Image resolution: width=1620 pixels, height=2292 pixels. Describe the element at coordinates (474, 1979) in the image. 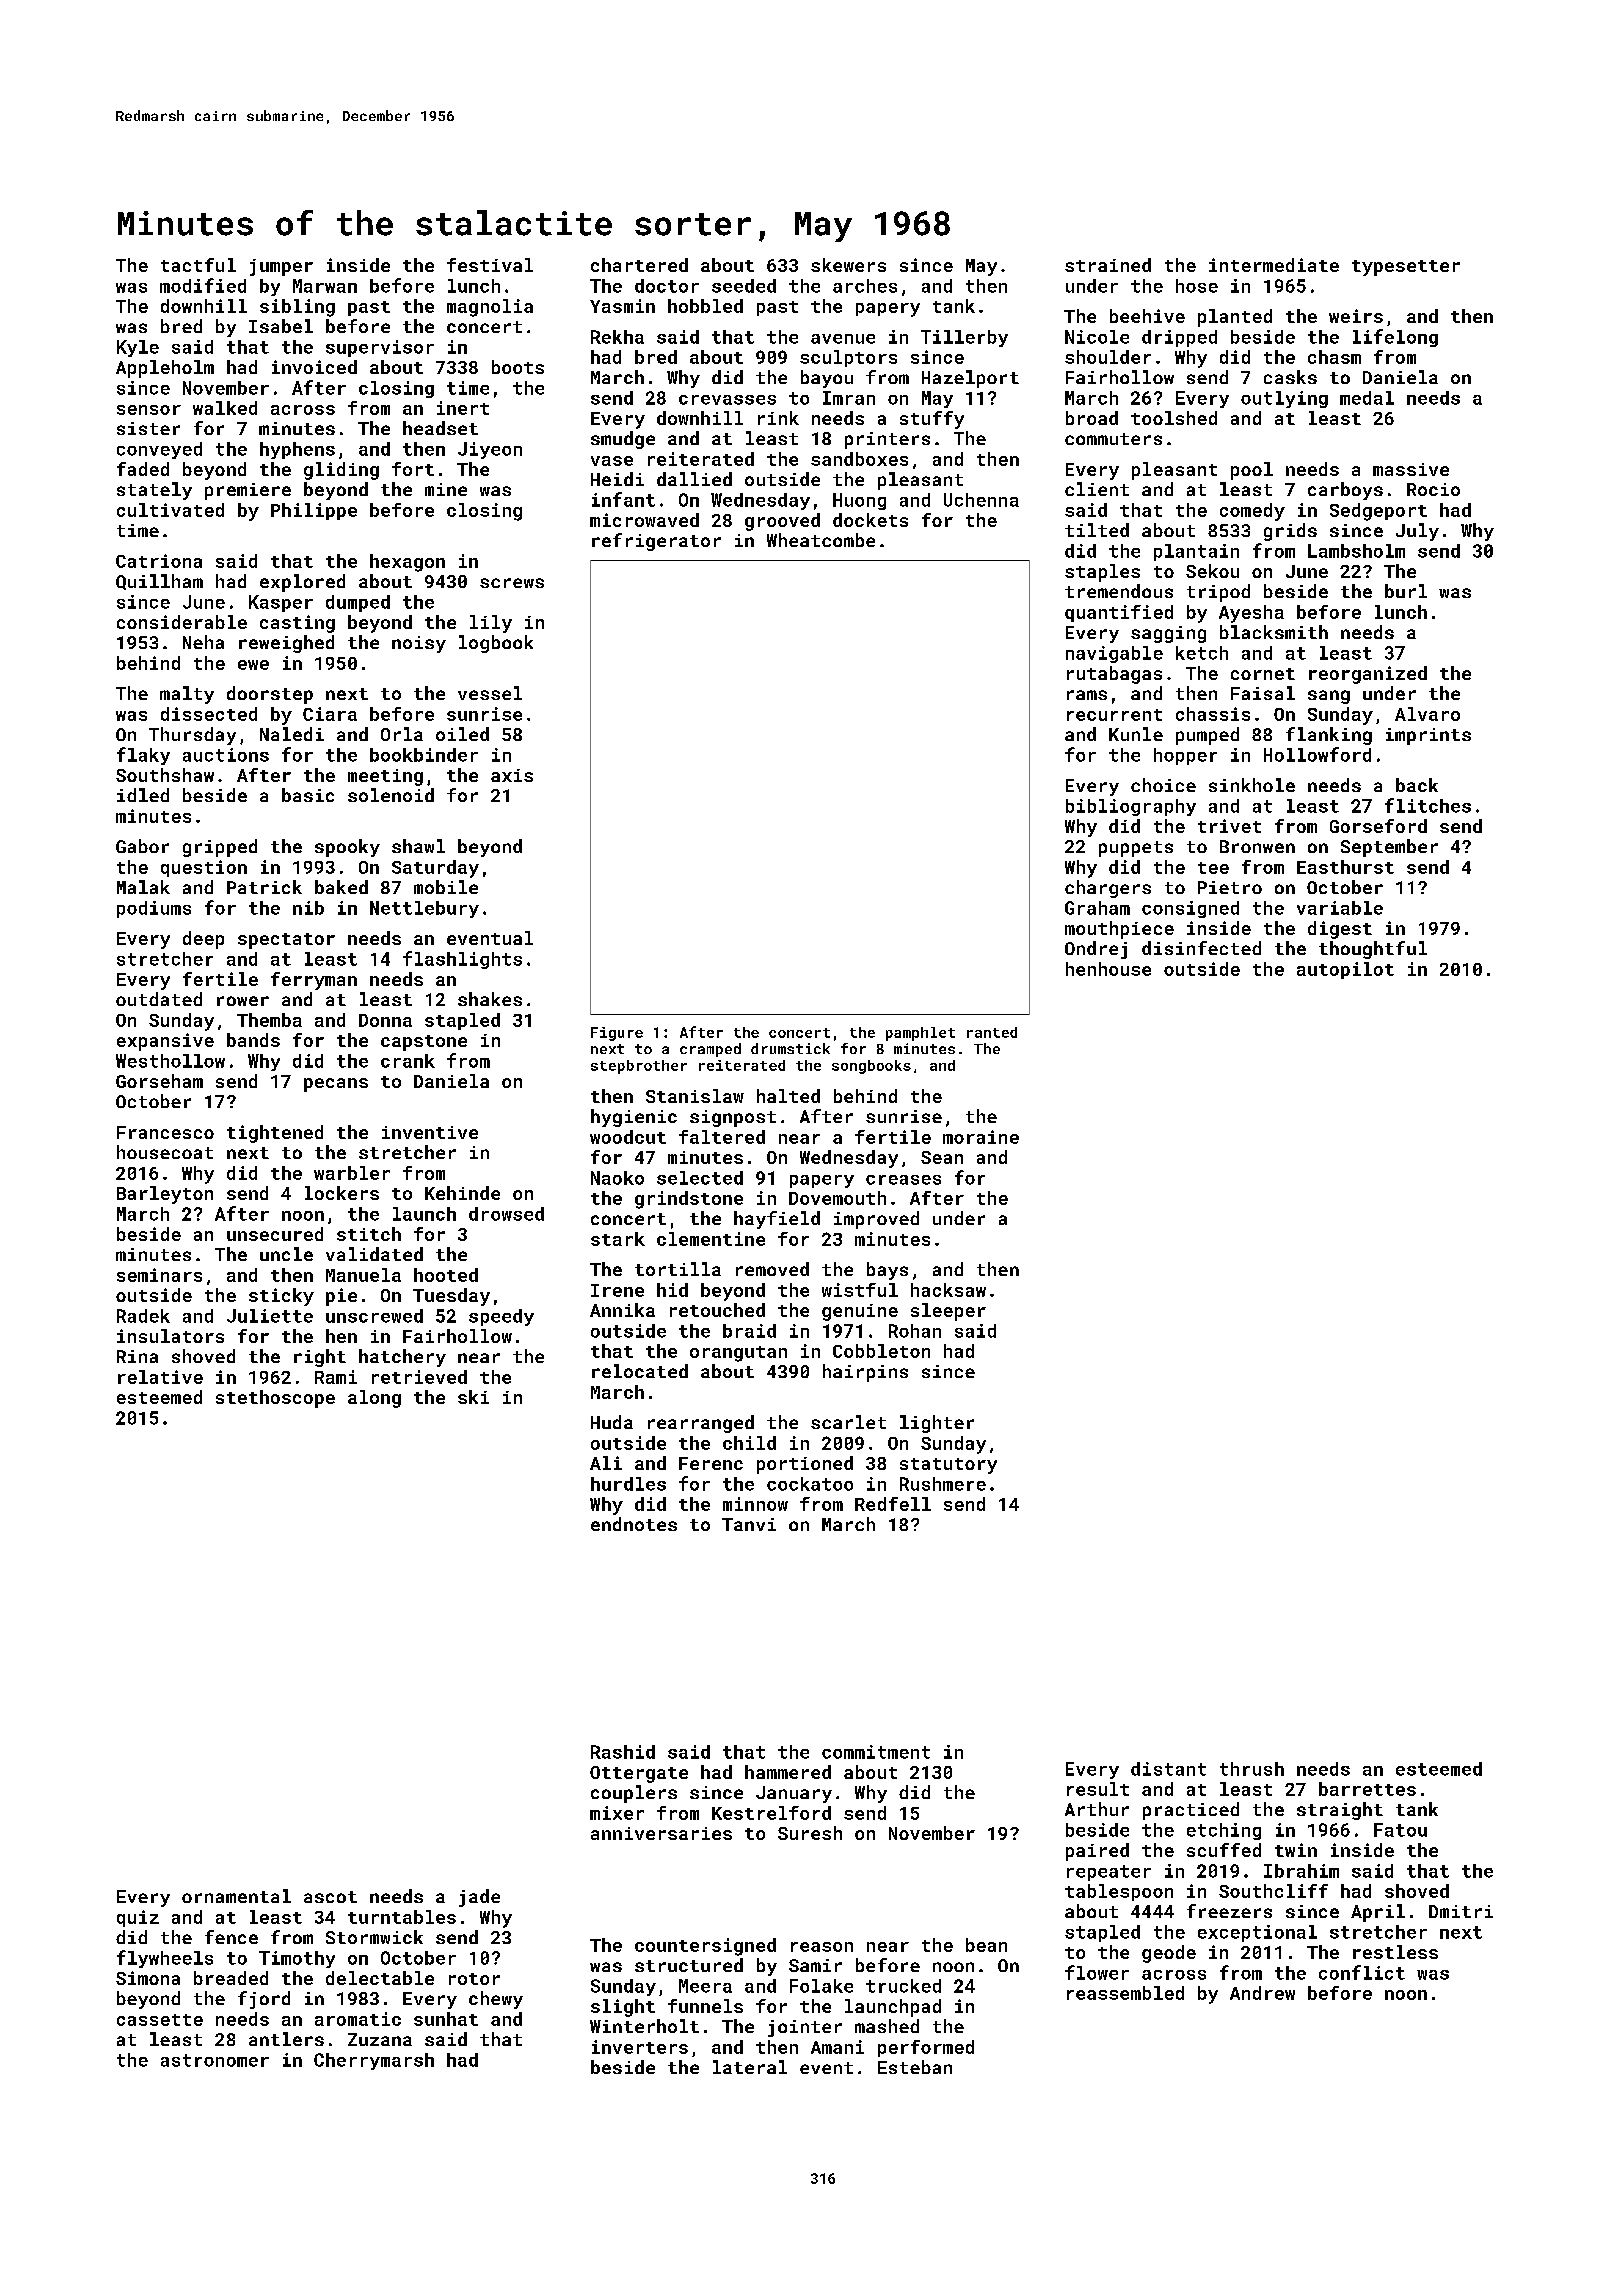

I see `rotor` at that location.
